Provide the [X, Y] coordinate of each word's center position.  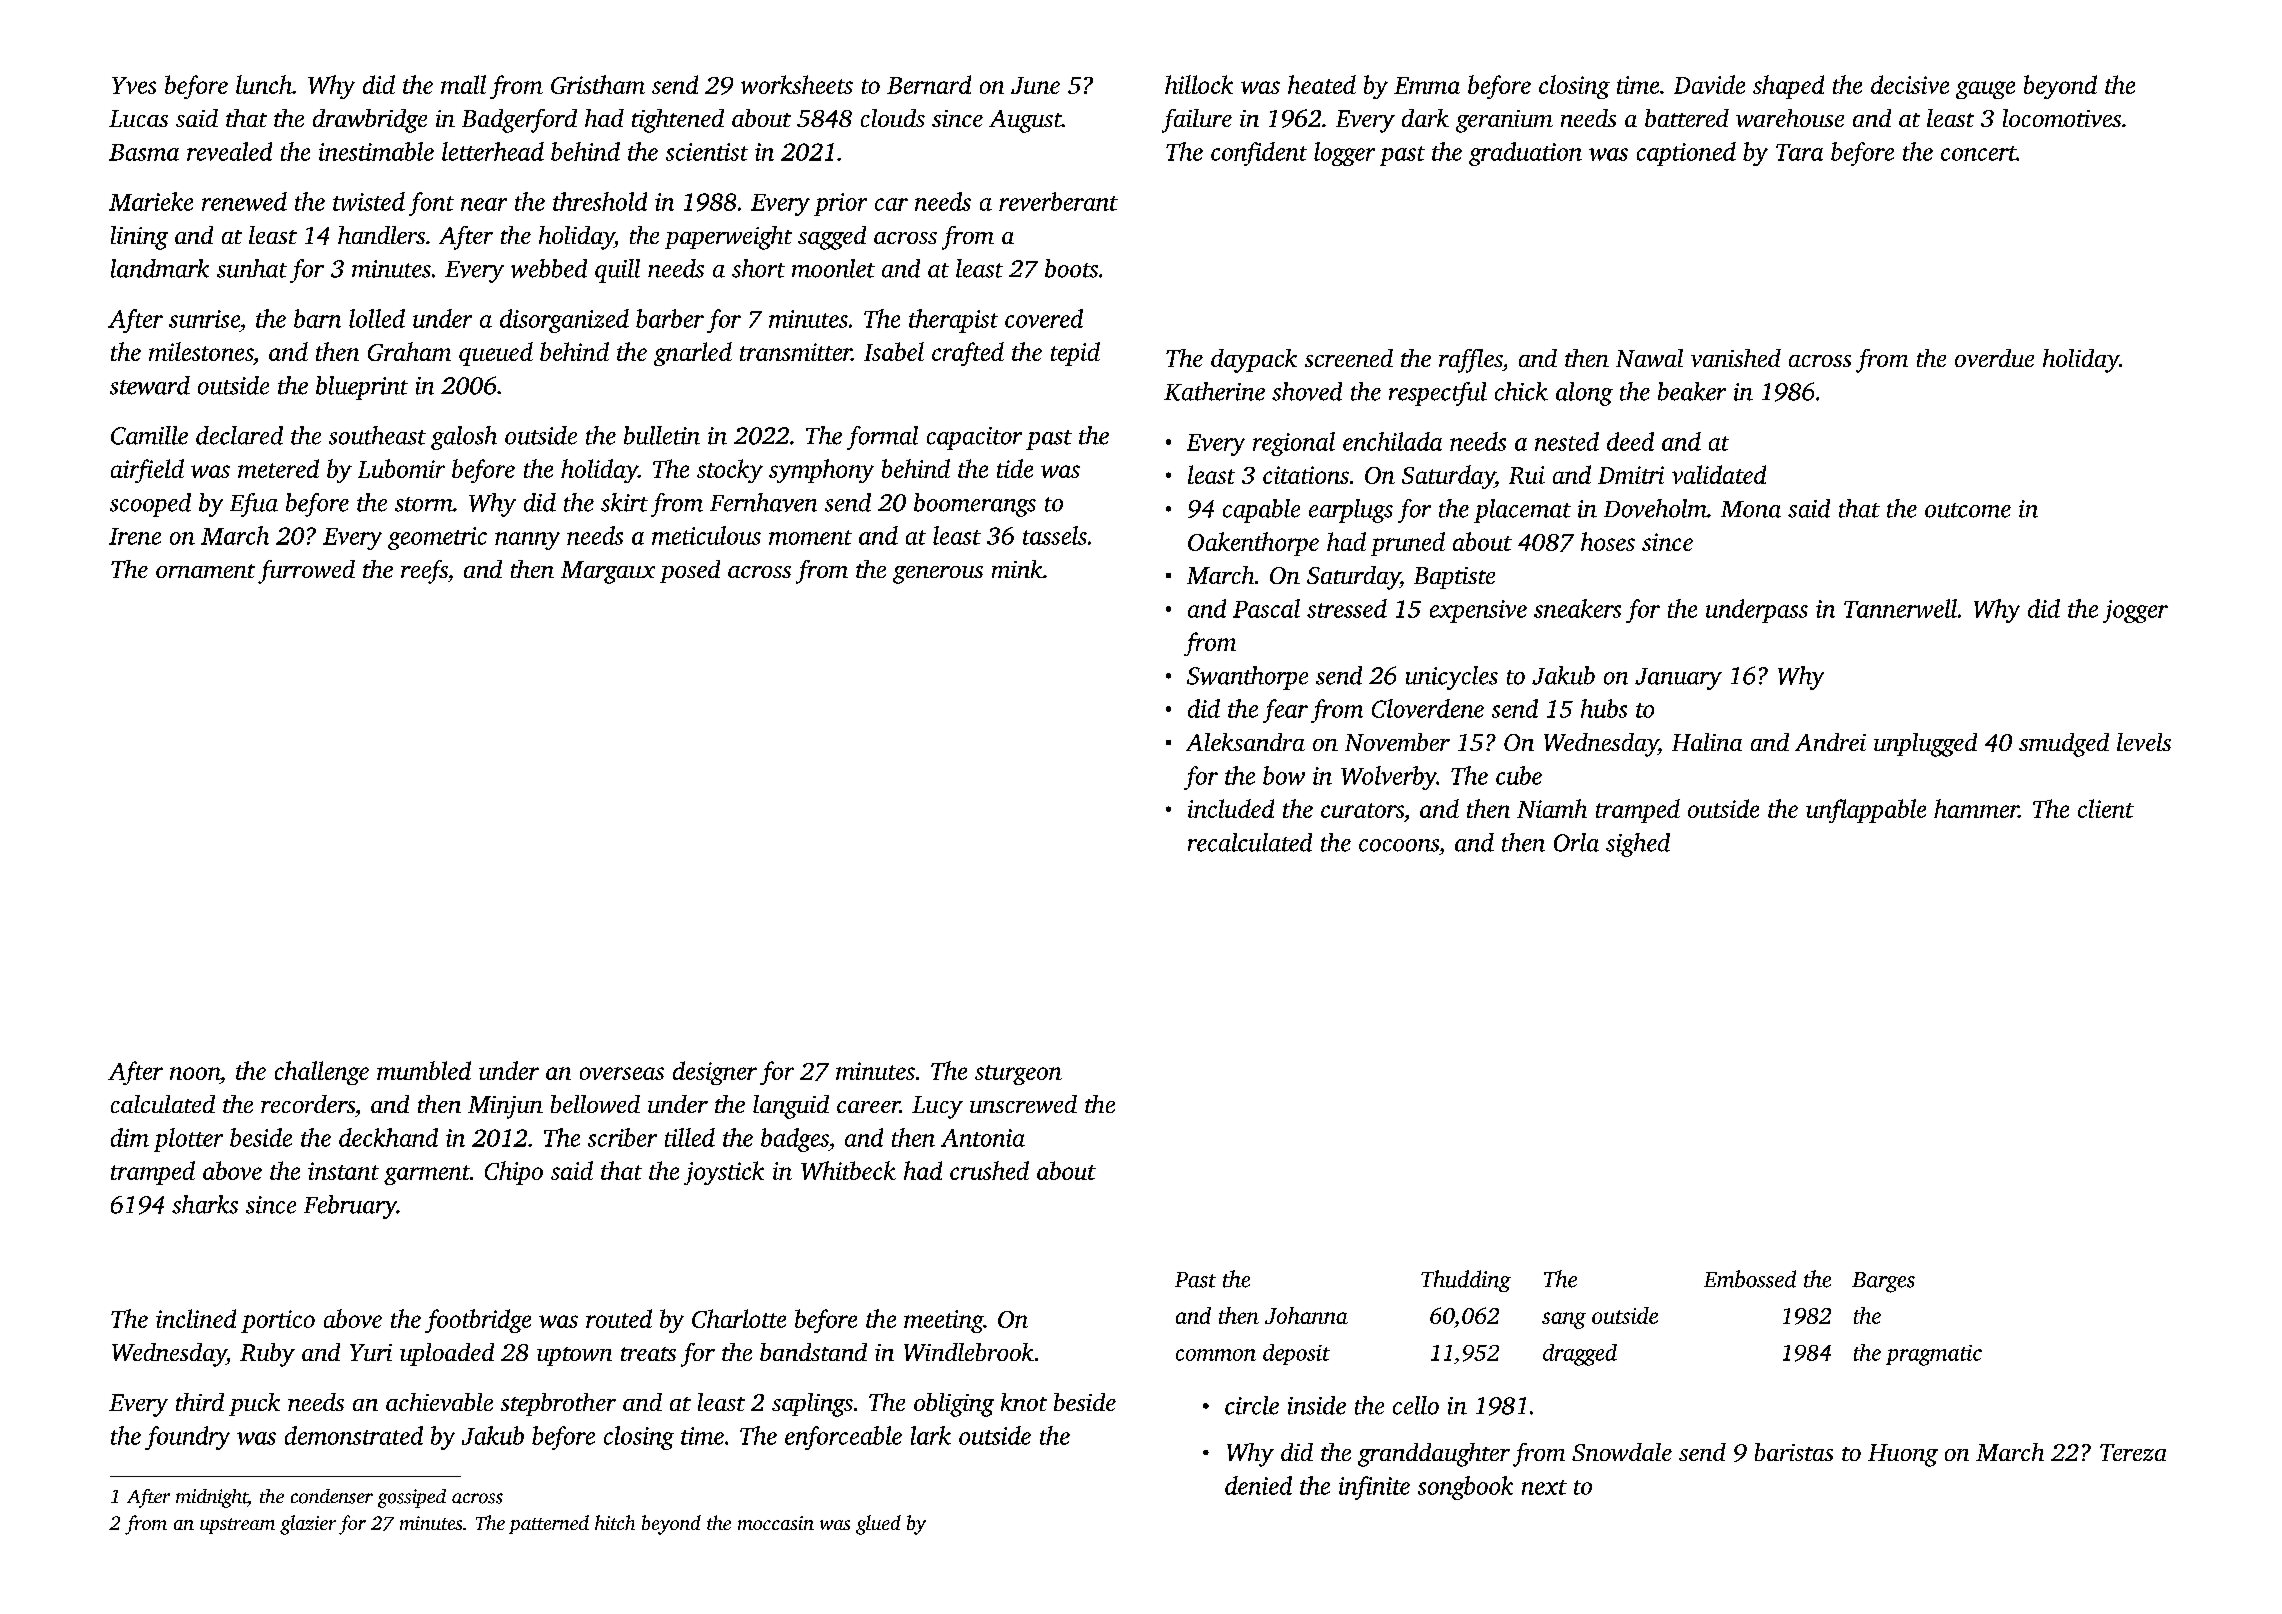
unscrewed [1023, 1104]
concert [1978, 153]
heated [1322, 84]
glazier [308, 1525]
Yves [134, 85]
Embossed [1750, 1279]
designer [715, 1073]
